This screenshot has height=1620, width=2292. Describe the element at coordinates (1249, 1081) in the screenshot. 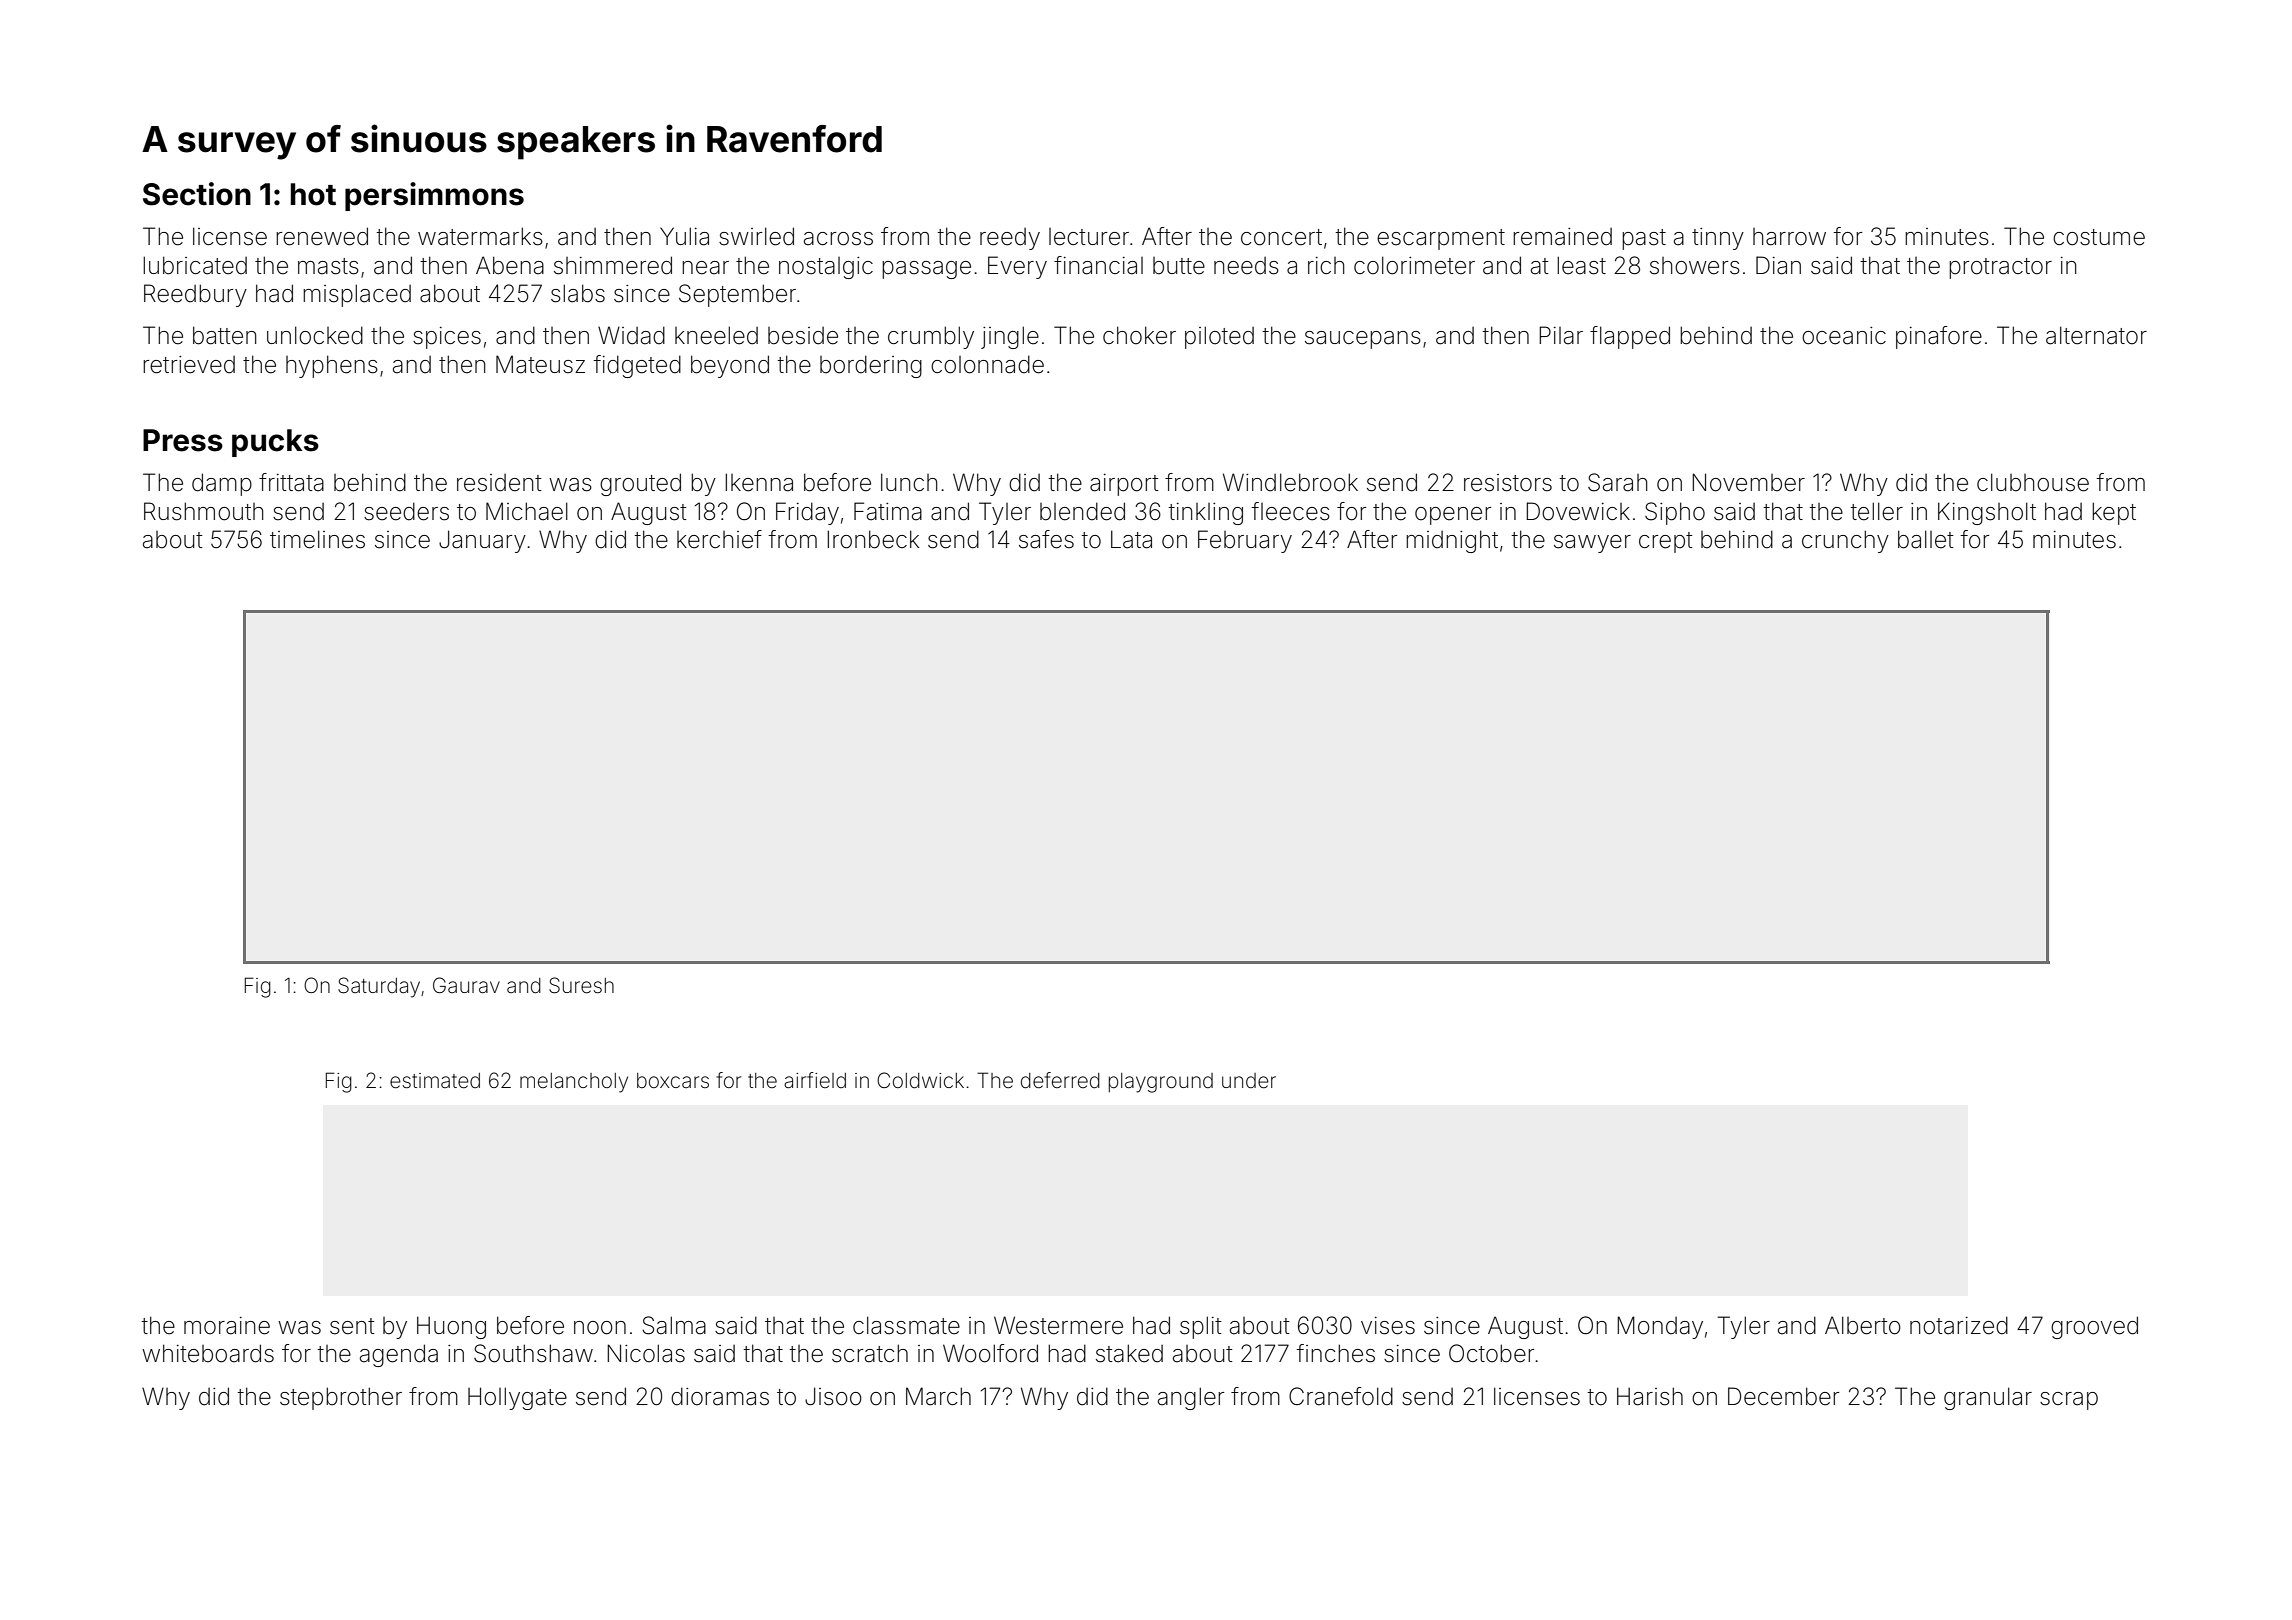

I see `under` at that location.
